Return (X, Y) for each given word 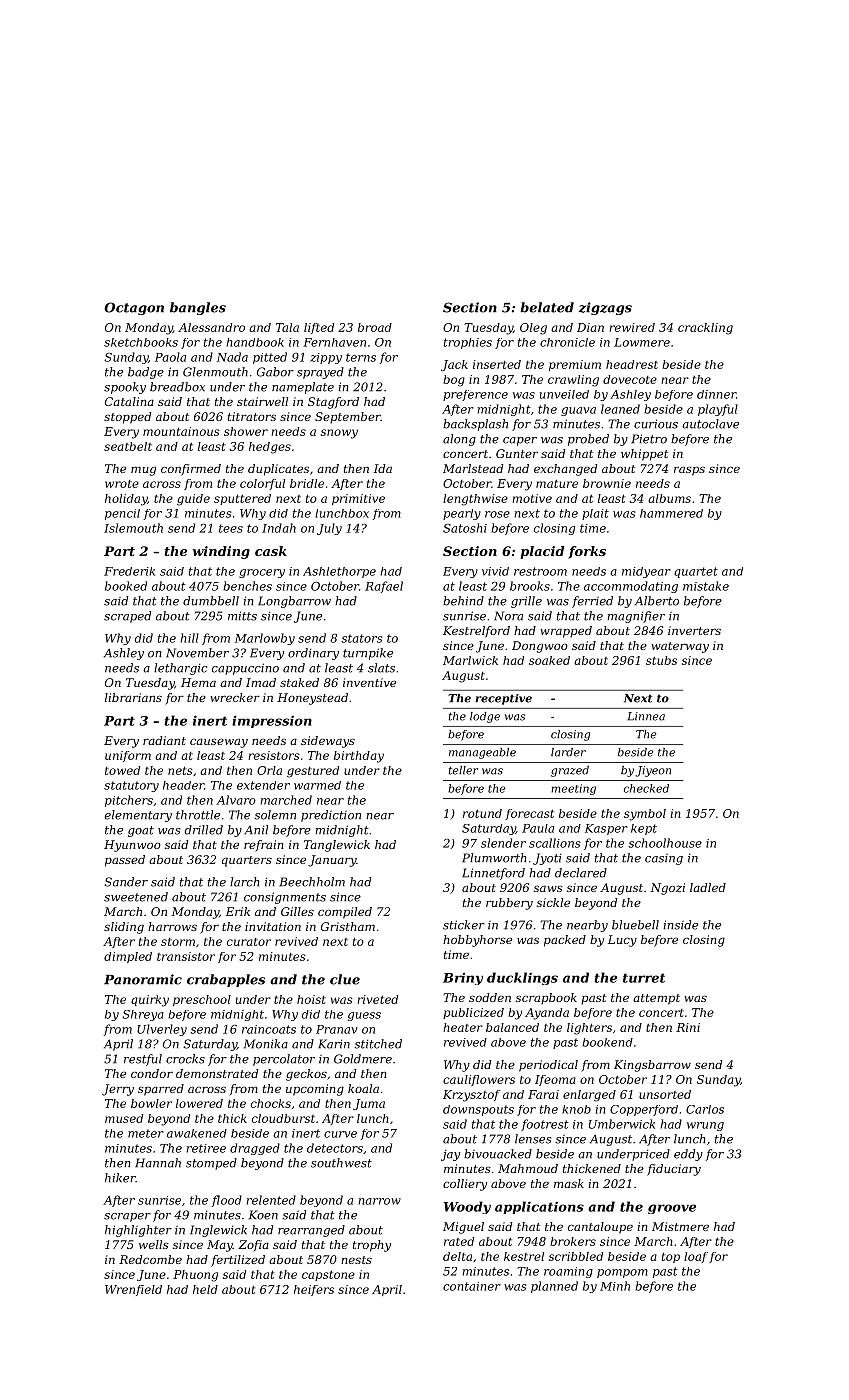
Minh (615, 1286)
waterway (680, 647)
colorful (262, 484)
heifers (314, 1290)
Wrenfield (133, 1290)
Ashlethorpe (339, 572)
